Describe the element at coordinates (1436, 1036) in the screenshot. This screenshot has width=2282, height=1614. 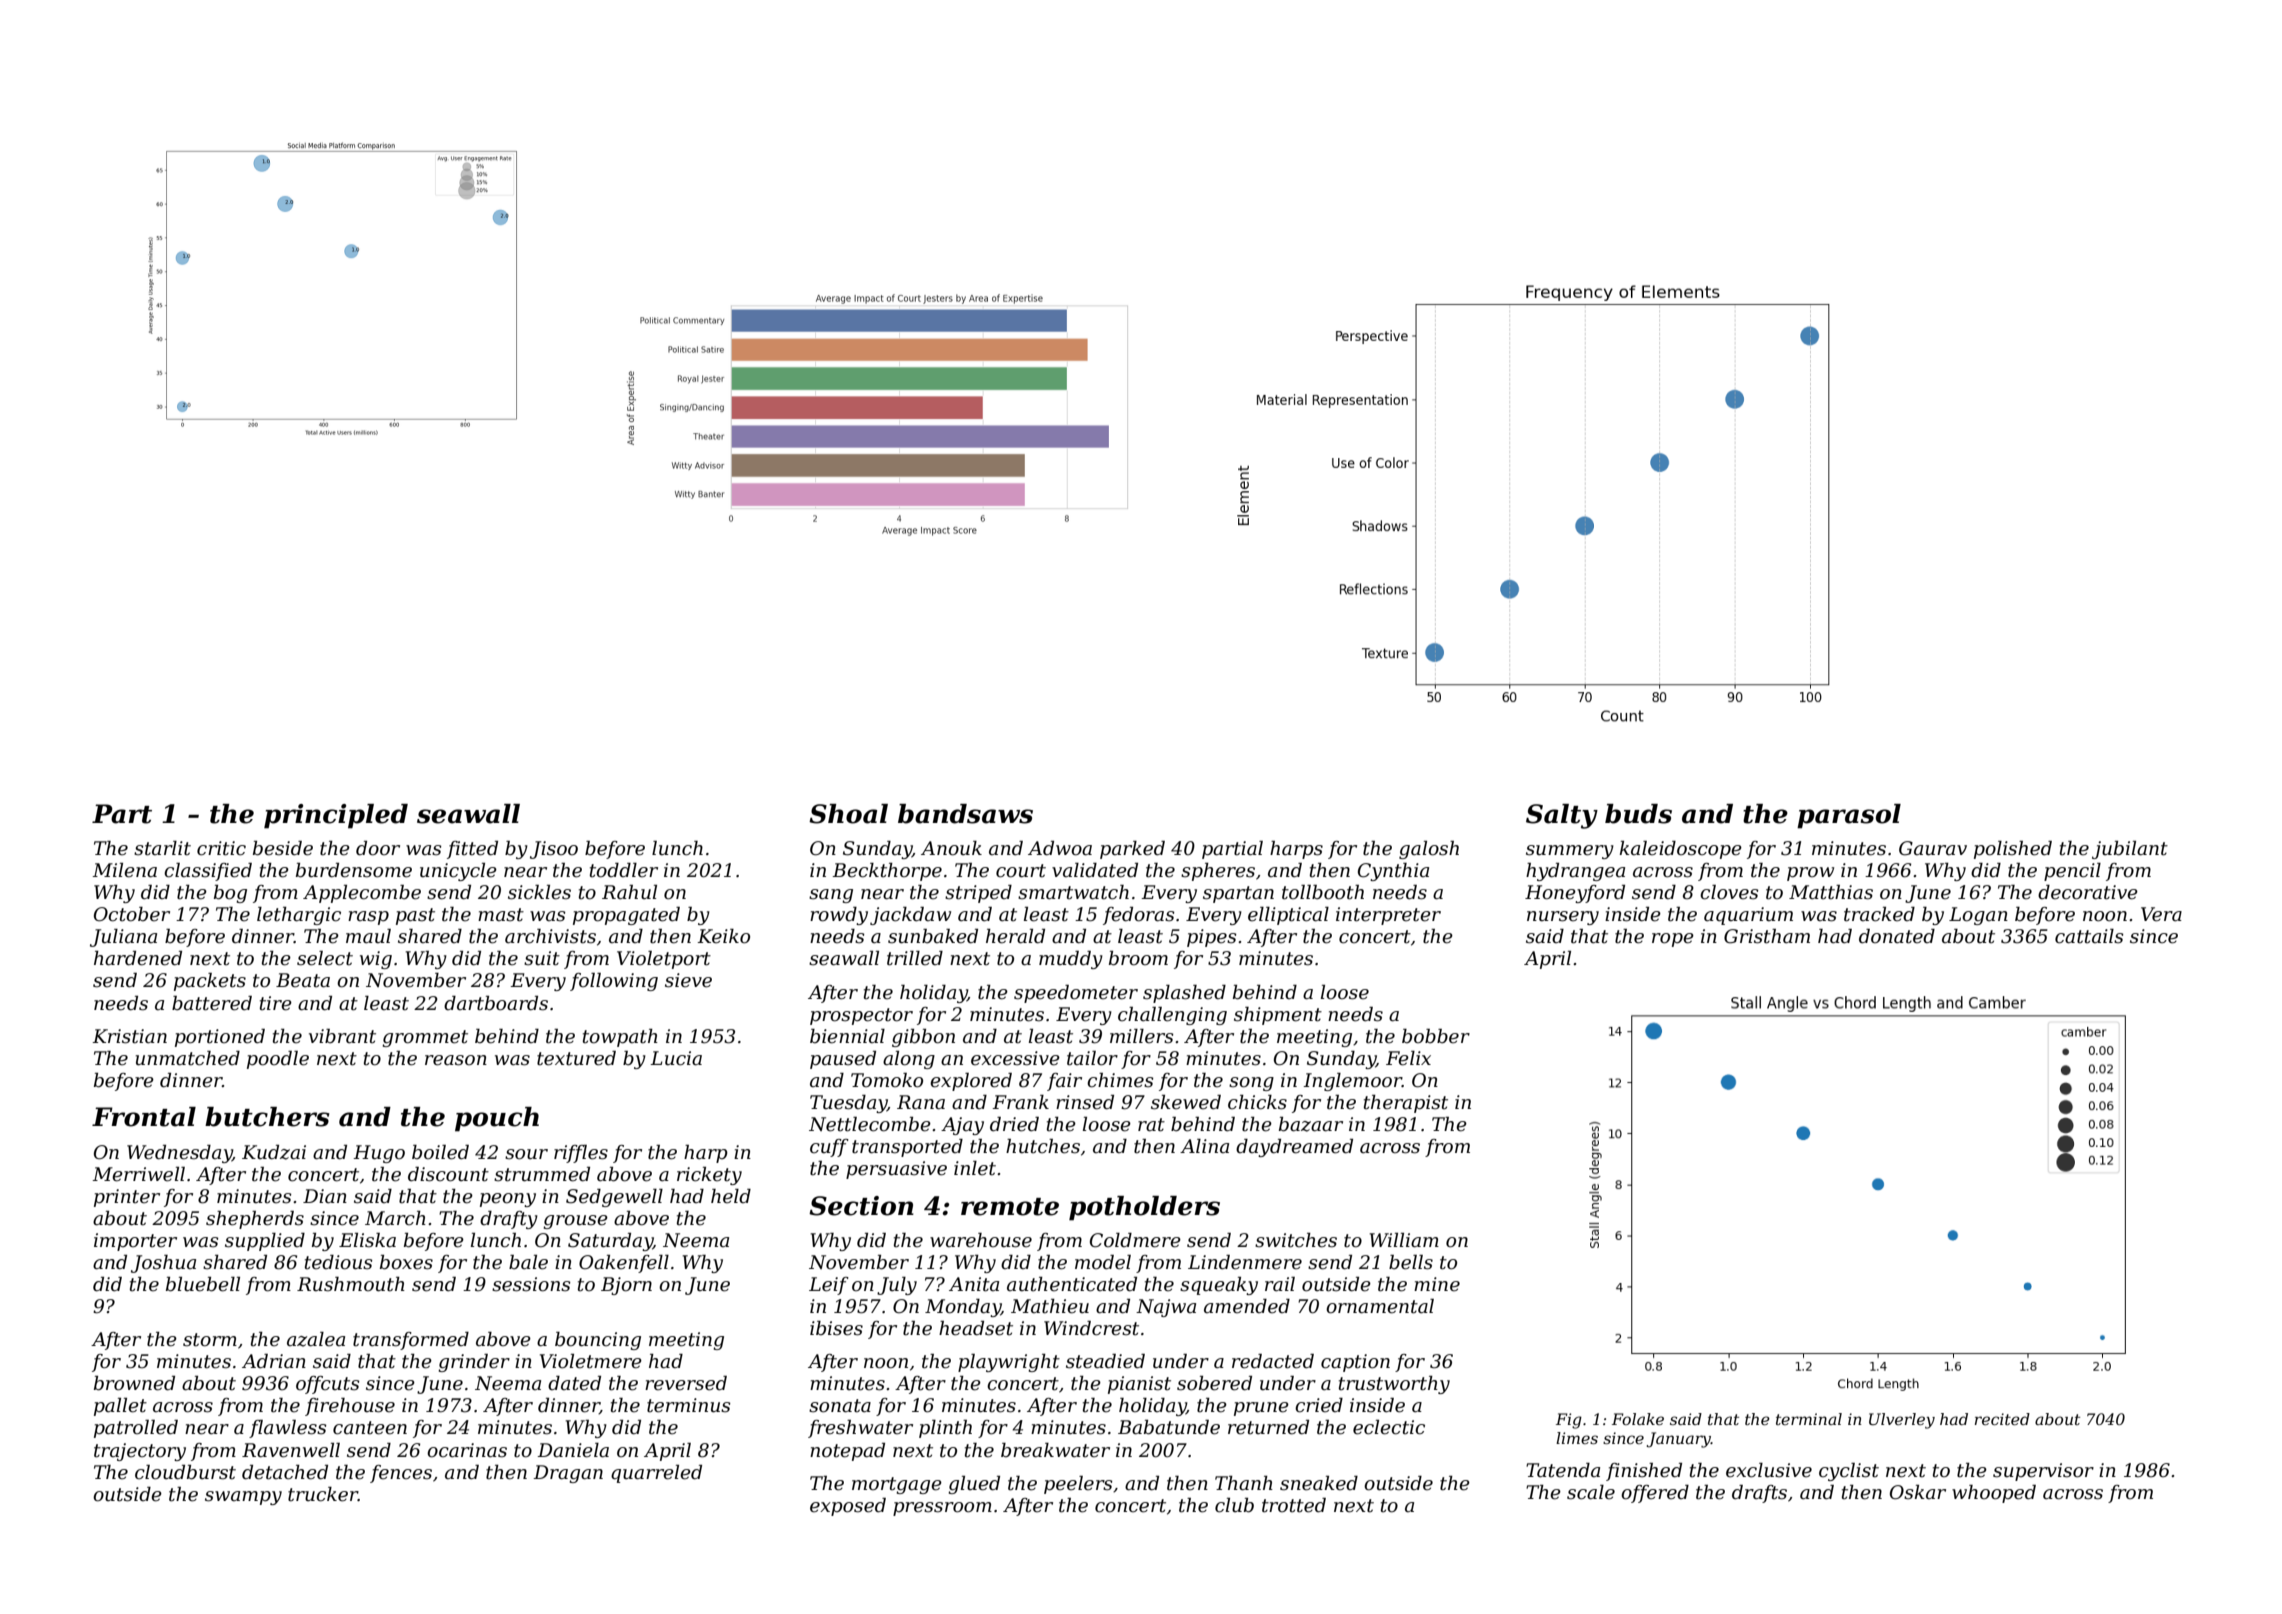
I see `bobber` at that location.
